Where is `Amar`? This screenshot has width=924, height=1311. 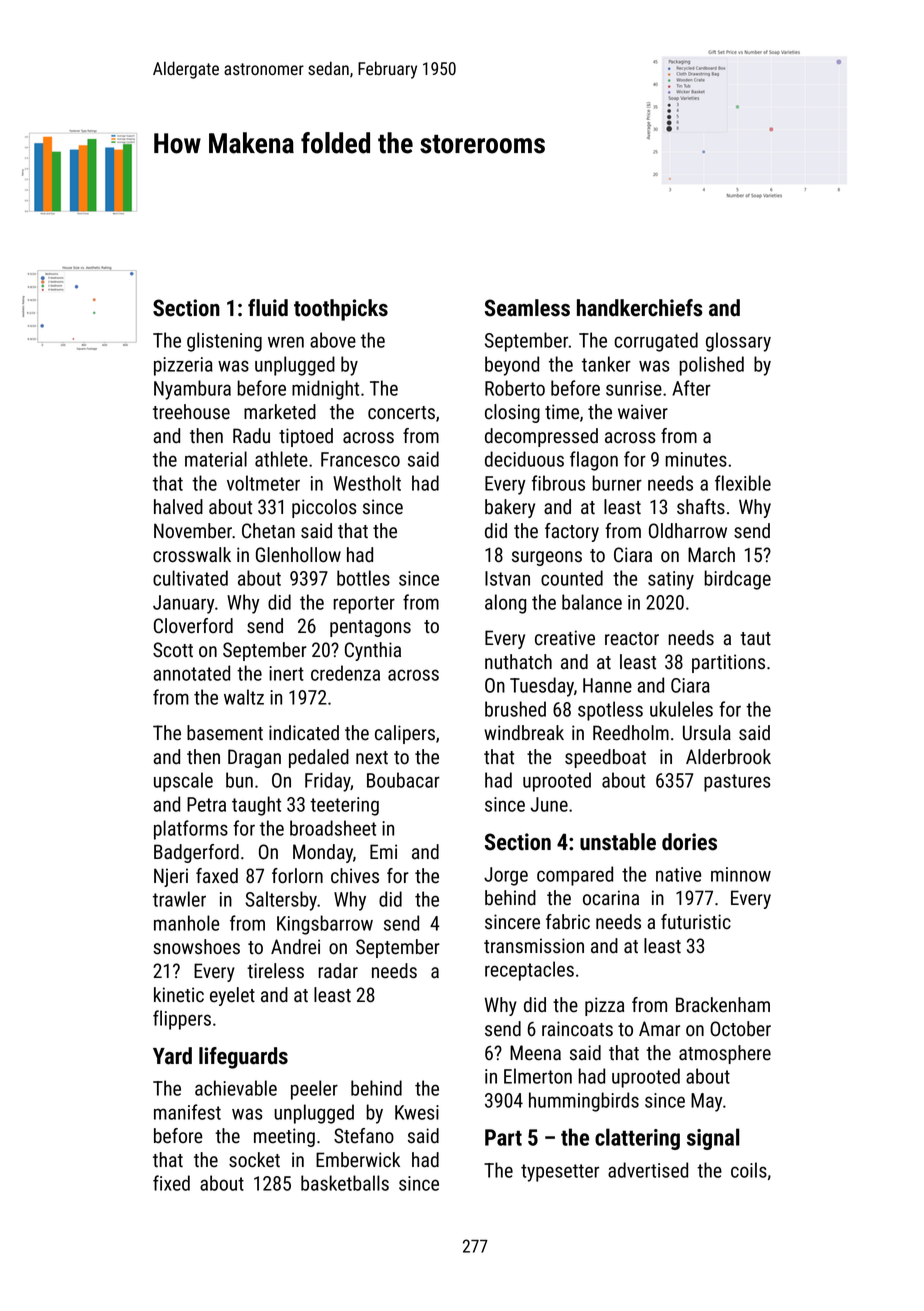 Amar is located at coordinates (659, 1028).
